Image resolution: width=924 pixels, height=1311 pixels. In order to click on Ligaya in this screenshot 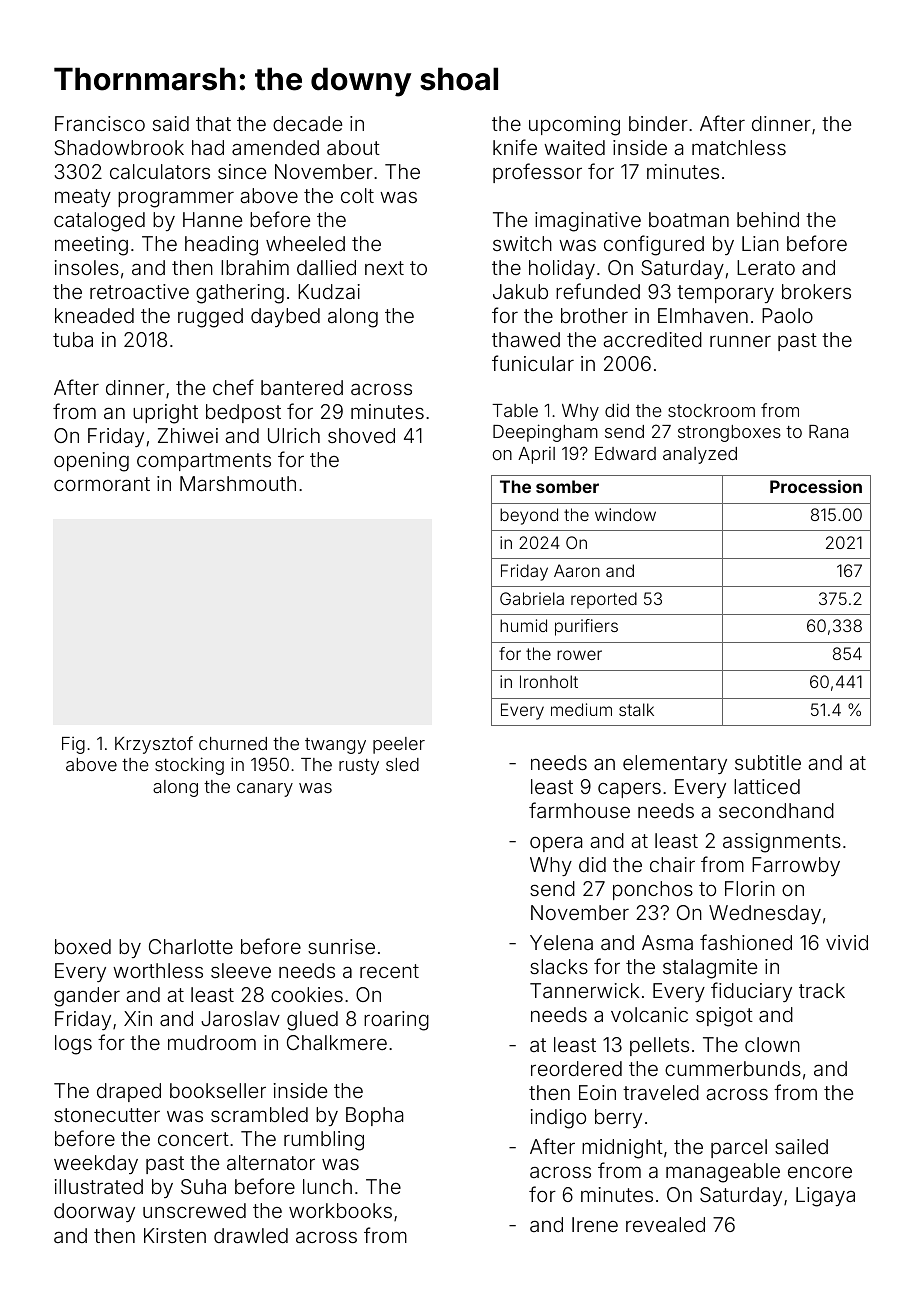, I will do `click(825, 1197)`.
